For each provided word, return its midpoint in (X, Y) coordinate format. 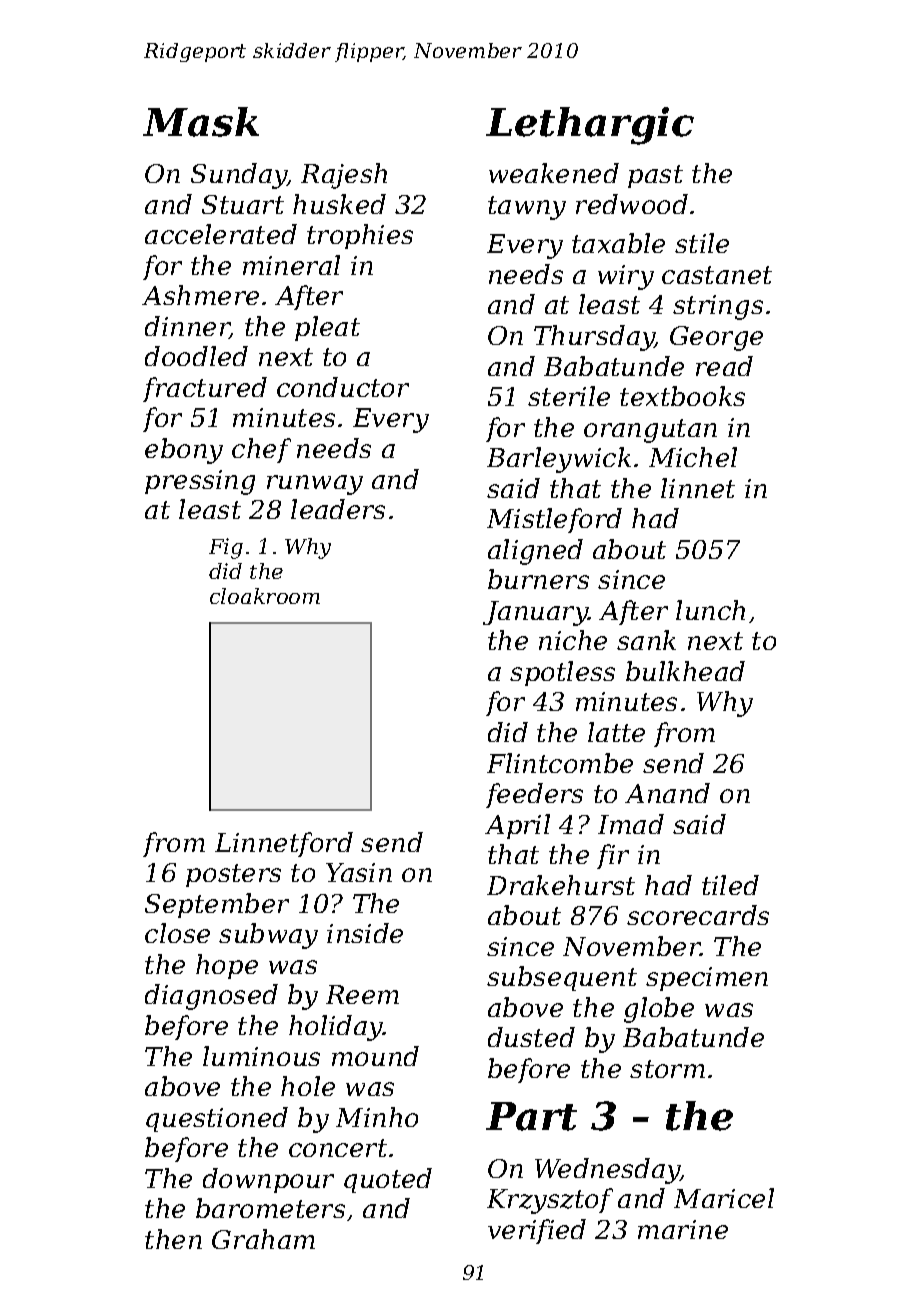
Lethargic (590, 126)
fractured (205, 389)
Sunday (239, 176)
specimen (707, 979)
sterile (569, 396)
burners (538, 579)
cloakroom (265, 596)
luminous (261, 1056)
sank (646, 640)
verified (537, 1231)
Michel (693, 457)
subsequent (562, 978)
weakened (554, 173)
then (173, 1239)
